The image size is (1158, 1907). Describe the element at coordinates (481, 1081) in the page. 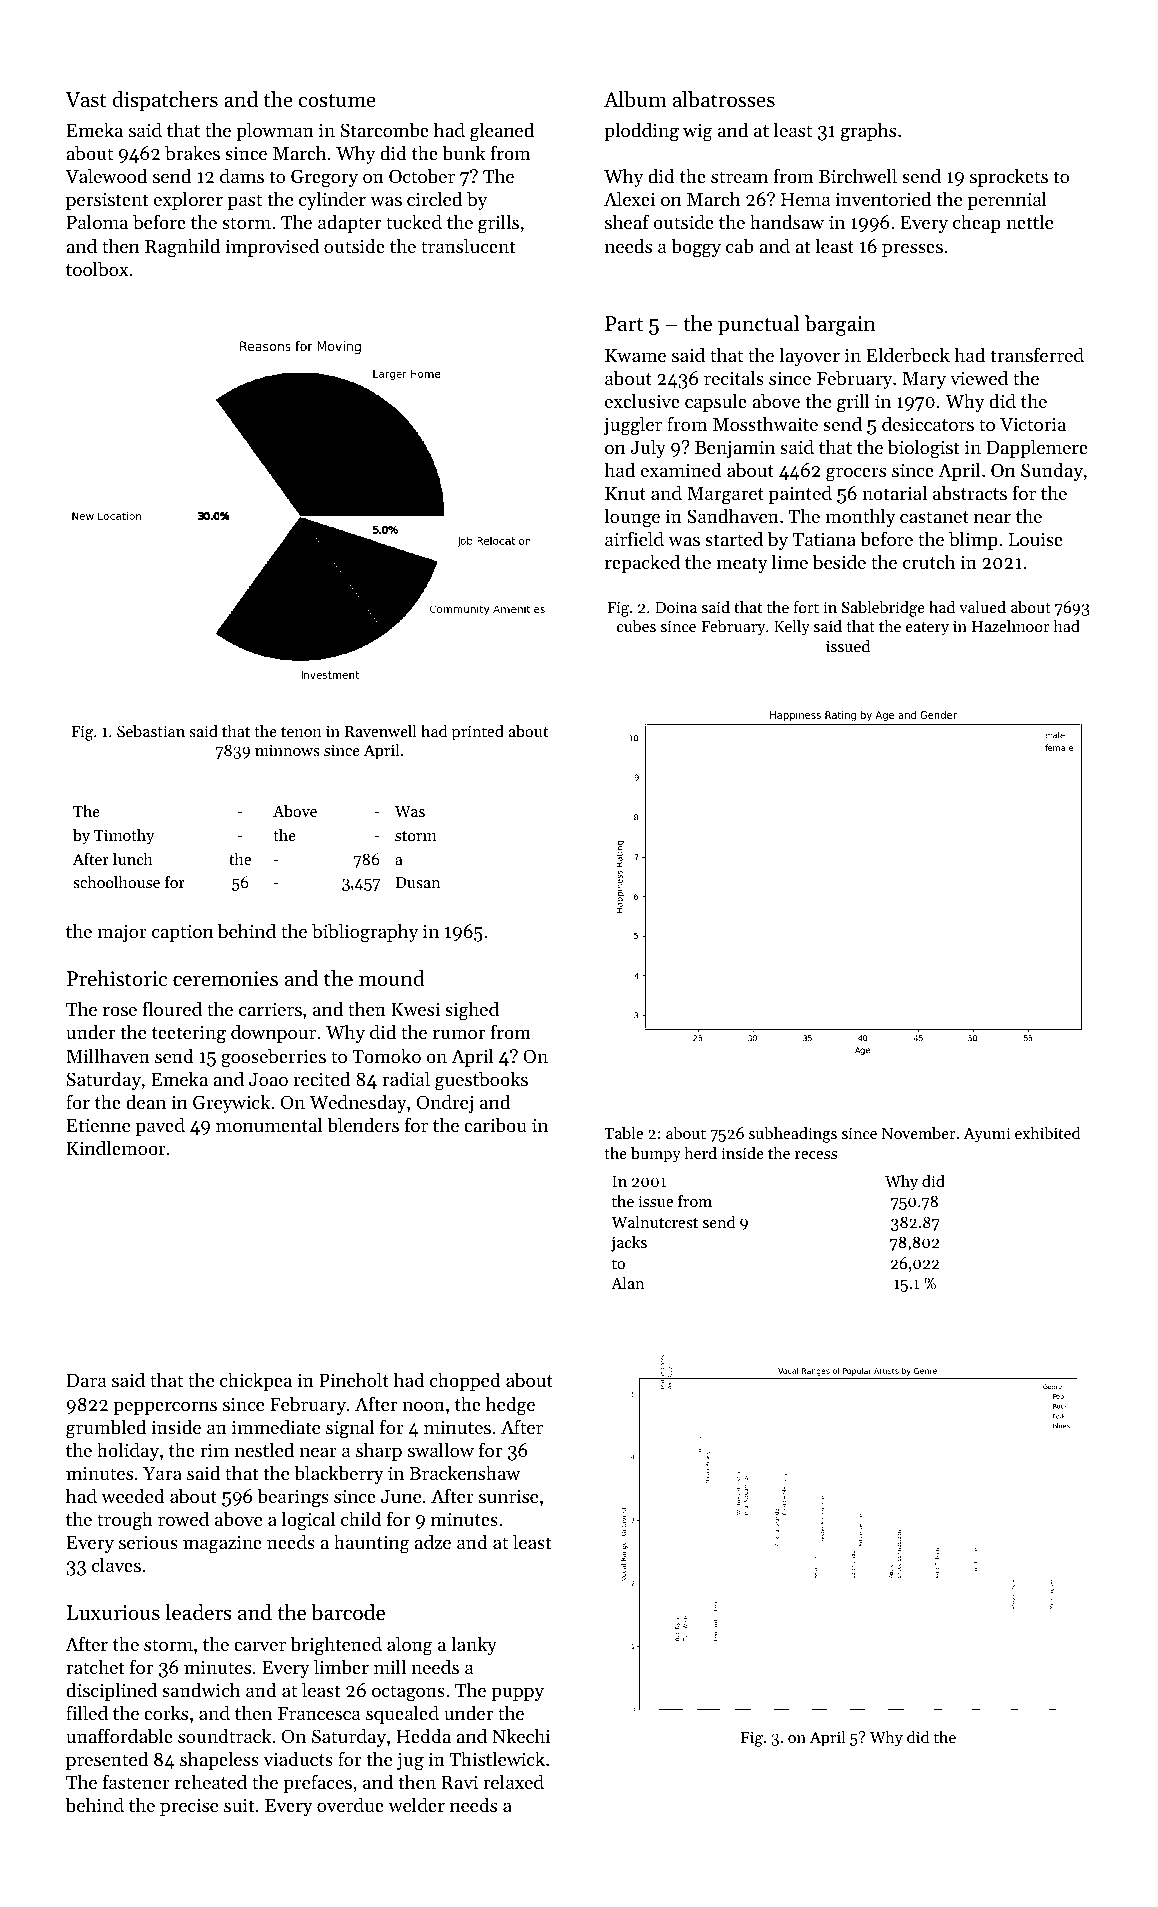

I see `guestbooks` at that location.
